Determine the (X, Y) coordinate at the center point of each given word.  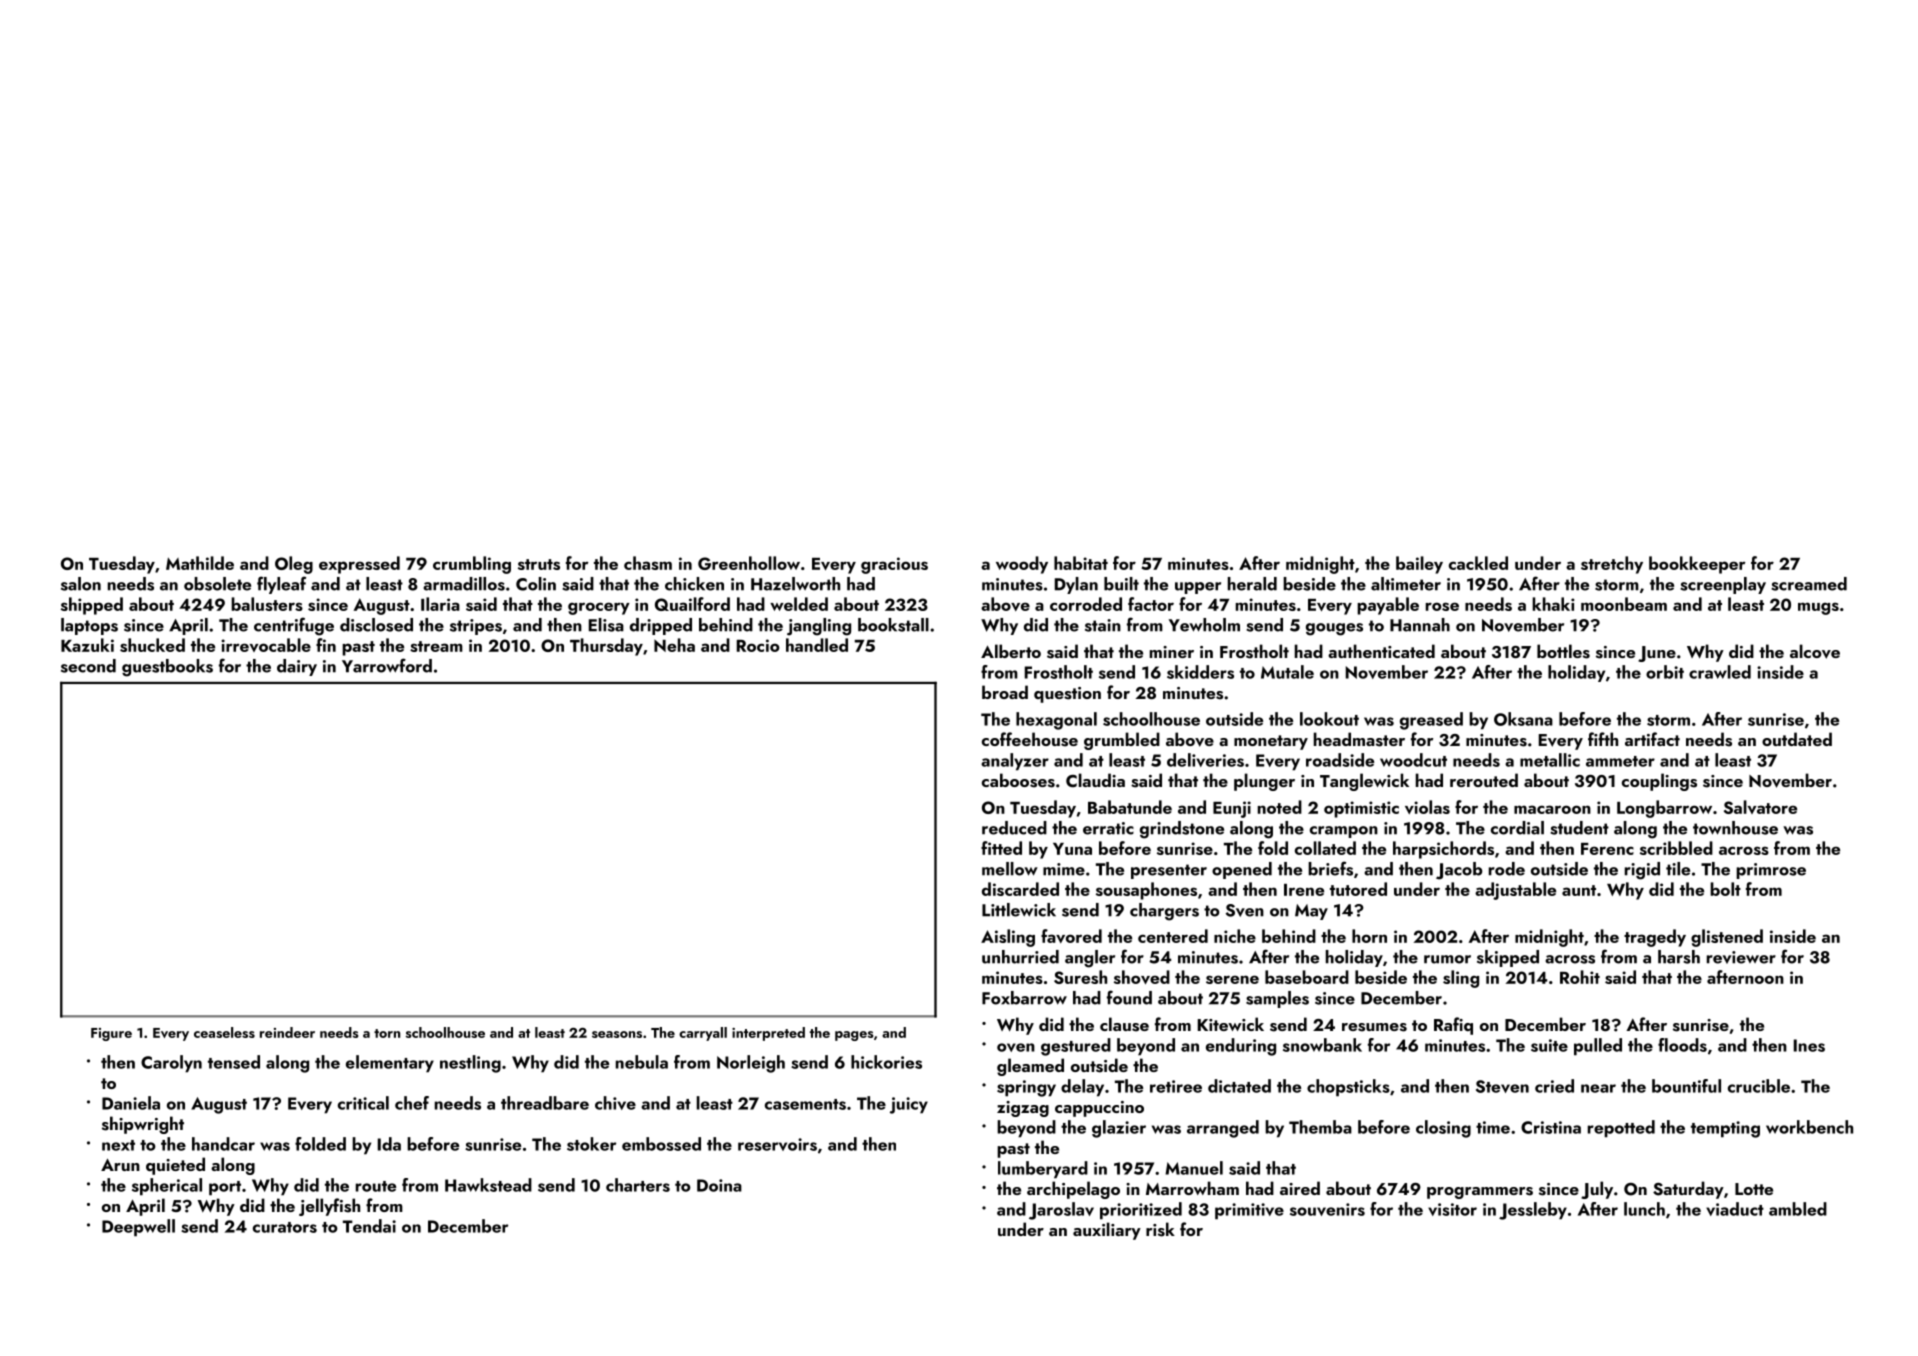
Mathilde (200, 563)
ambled (1798, 1209)
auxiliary (1107, 1231)
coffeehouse (1030, 739)
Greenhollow (749, 563)
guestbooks (167, 668)
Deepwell (138, 1228)
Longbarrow (1664, 809)
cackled (1478, 563)
